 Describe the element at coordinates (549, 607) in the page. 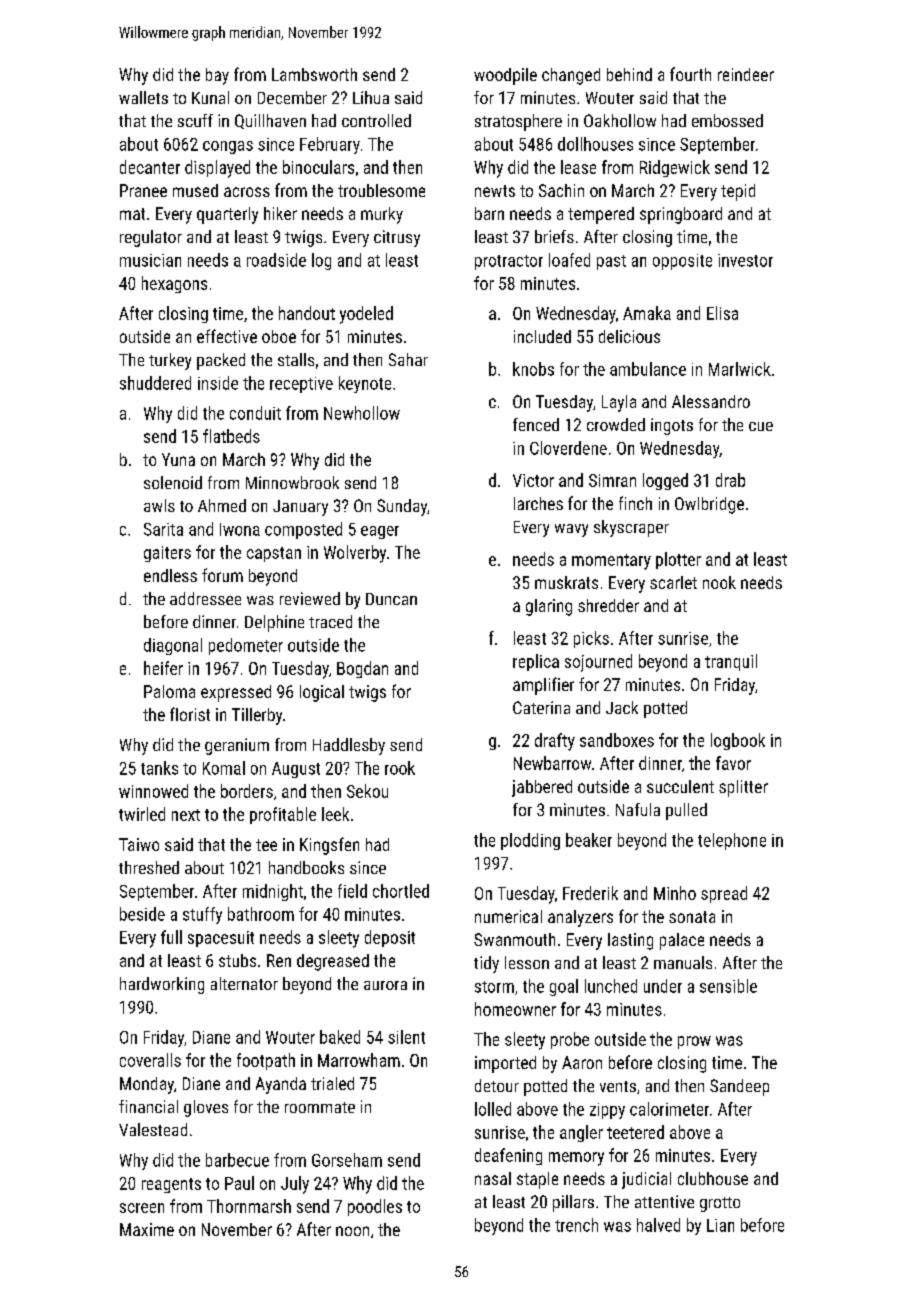

I see `glaring` at that location.
